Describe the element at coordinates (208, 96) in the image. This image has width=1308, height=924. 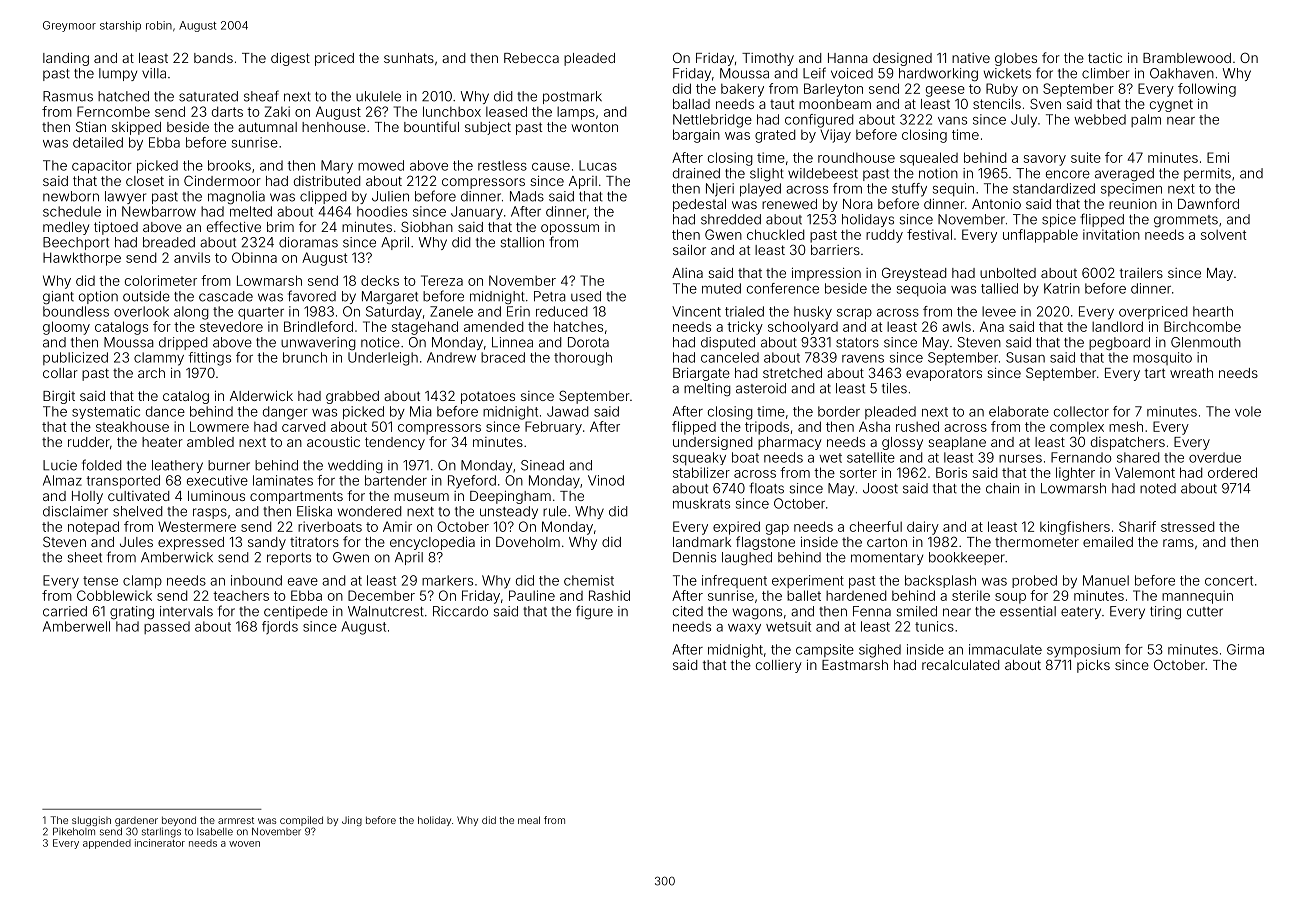
I see `saturated` at that location.
